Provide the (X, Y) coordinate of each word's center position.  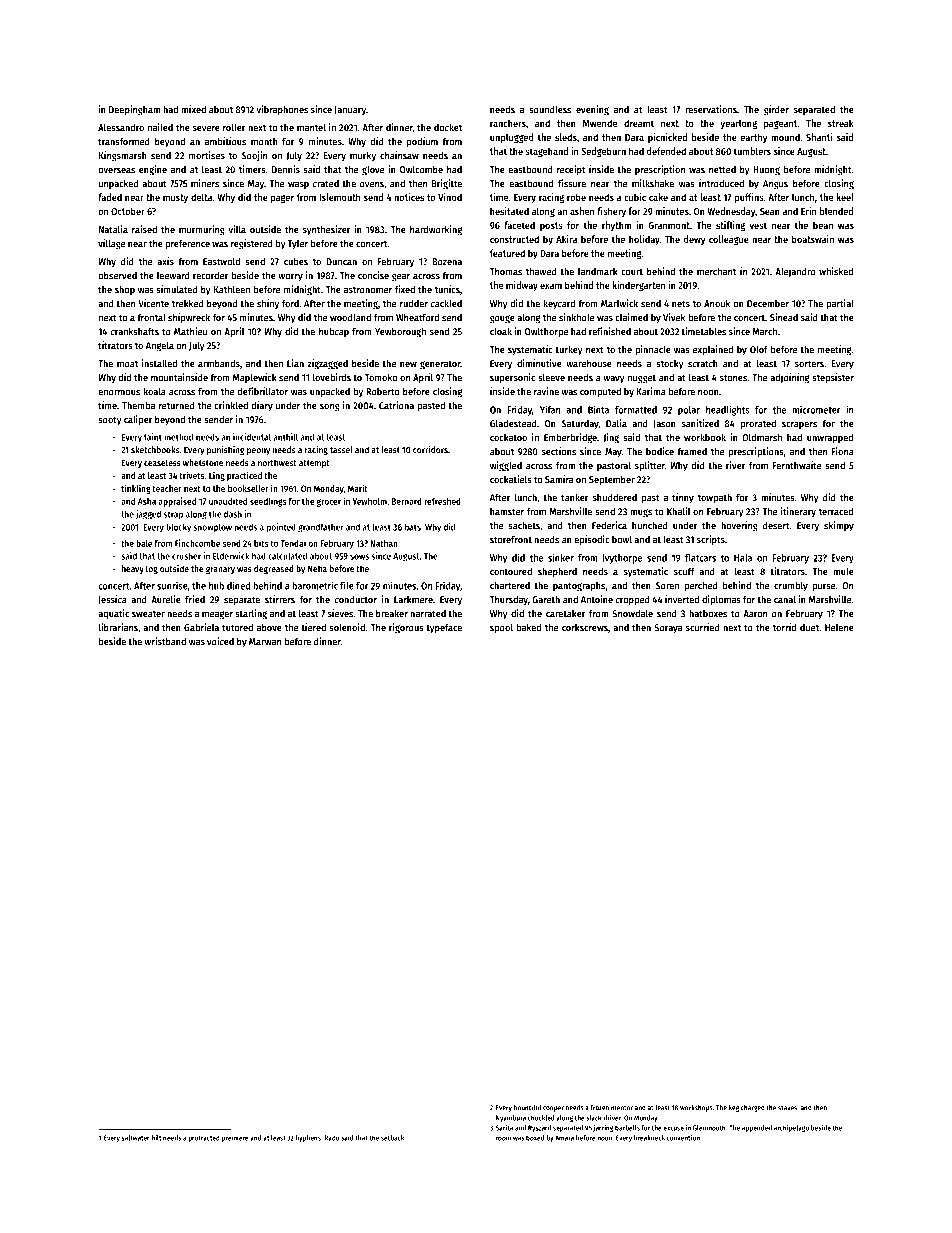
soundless (550, 109)
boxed (535, 1138)
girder (776, 110)
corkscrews (585, 628)
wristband (165, 641)
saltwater (135, 1138)
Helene (839, 628)
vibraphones (282, 110)
